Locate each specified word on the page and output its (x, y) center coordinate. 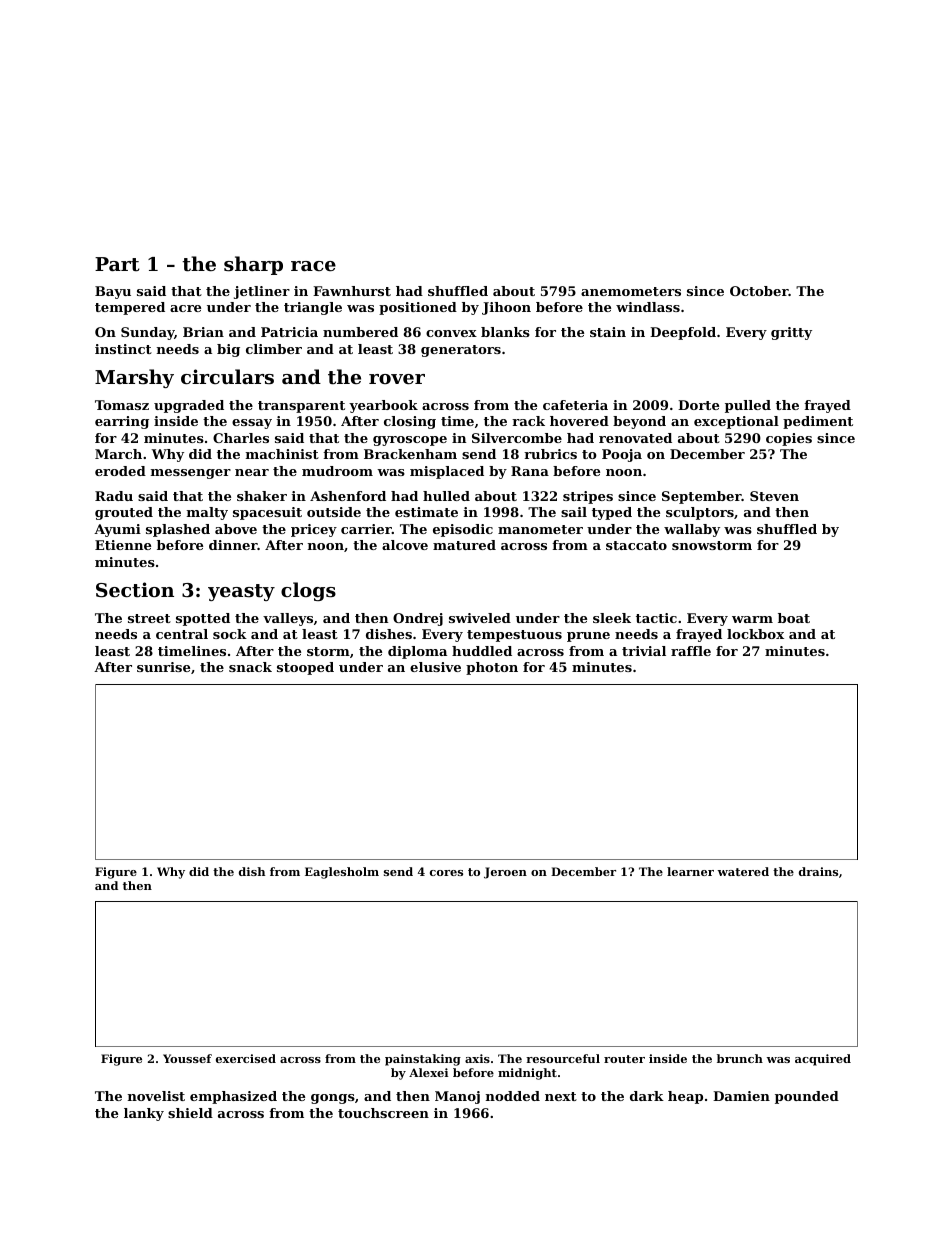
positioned (418, 308)
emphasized (233, 1097)
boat (794, 618)
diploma (417, 652)
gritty (791, 333)
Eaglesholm (342, 873)
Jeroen (505, 873)
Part (117, 264)
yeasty (241, 592)
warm (752, 619)
